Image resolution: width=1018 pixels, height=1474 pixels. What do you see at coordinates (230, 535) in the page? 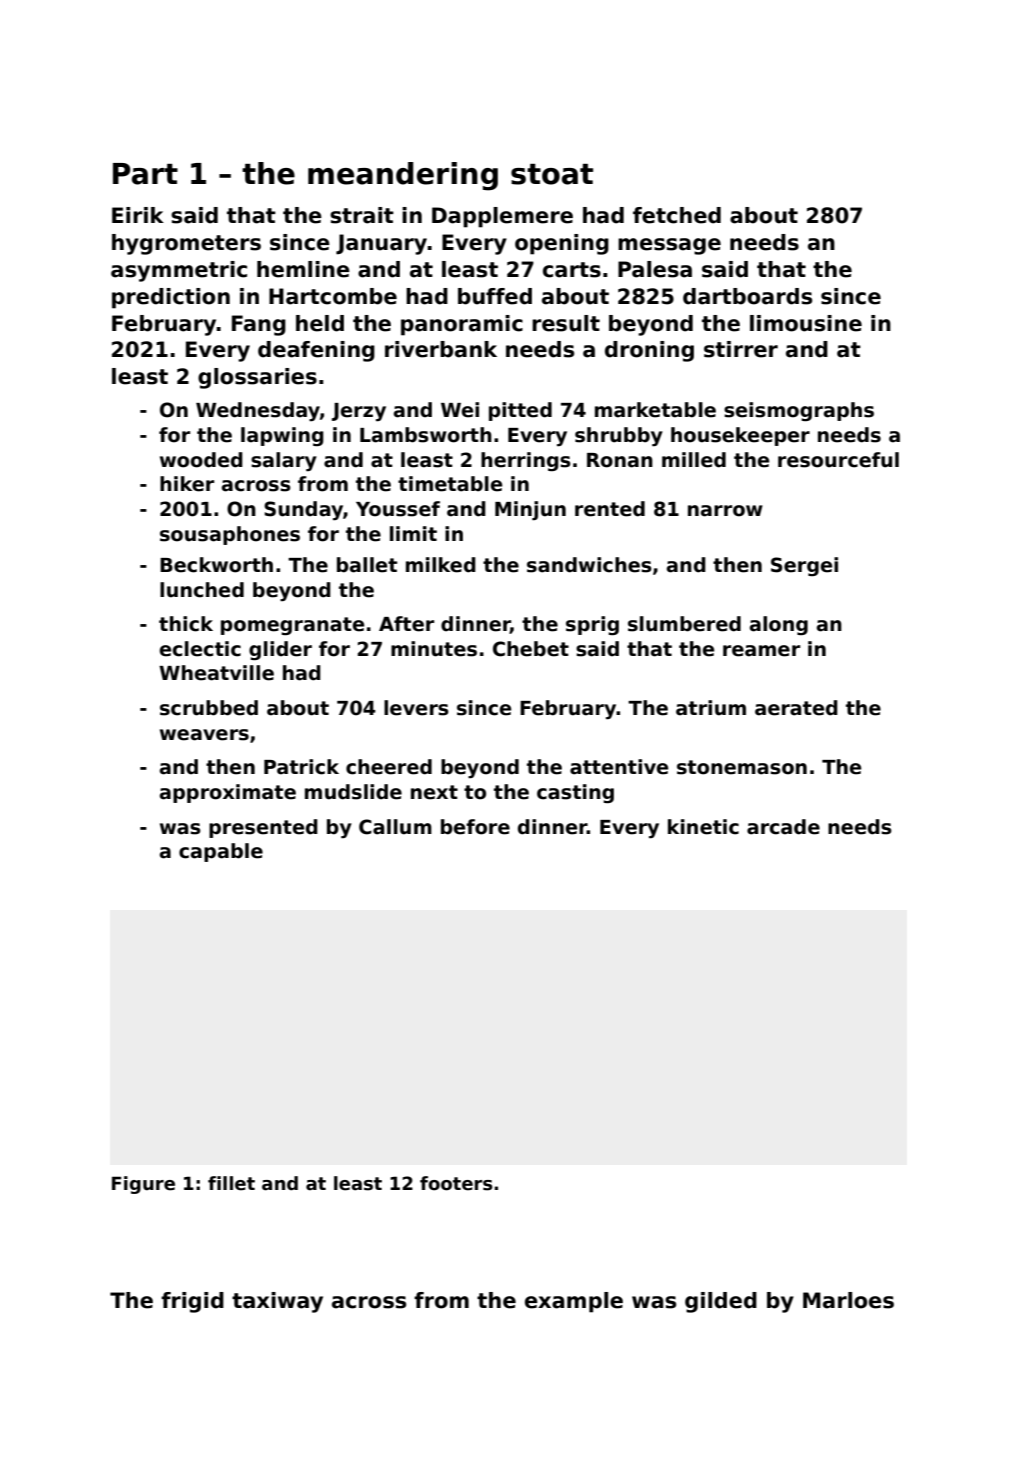
I see `sousaphones` at bounding box center [230, 535].
